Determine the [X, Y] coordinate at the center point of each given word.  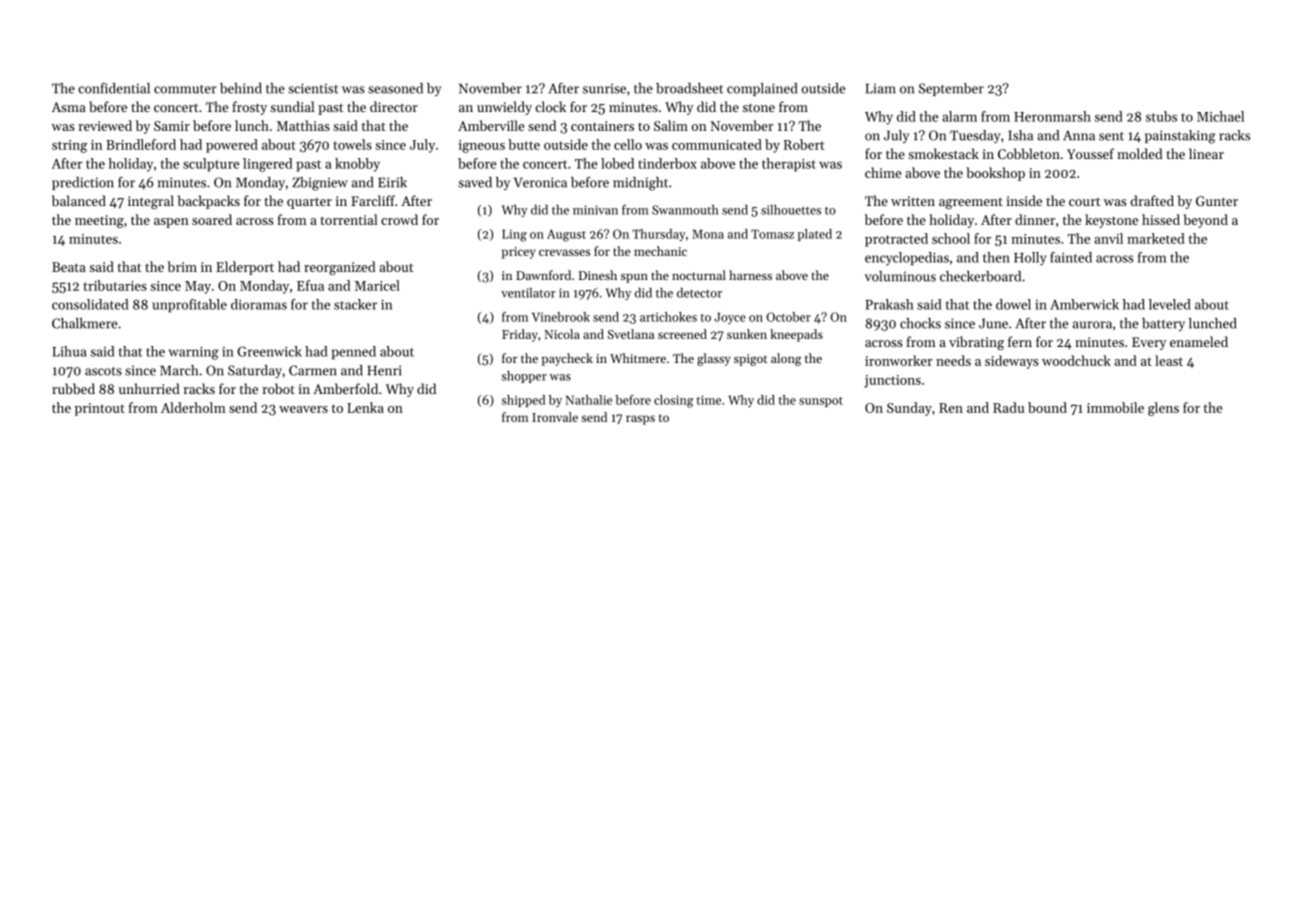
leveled [1170, 304]
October [788, 317]
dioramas [259, 304]
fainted [1071, 257]
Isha [1020, 135]
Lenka [365, 407]
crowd [399, 219]
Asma [69, 107]
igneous [482, 146]
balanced [79, 200]
